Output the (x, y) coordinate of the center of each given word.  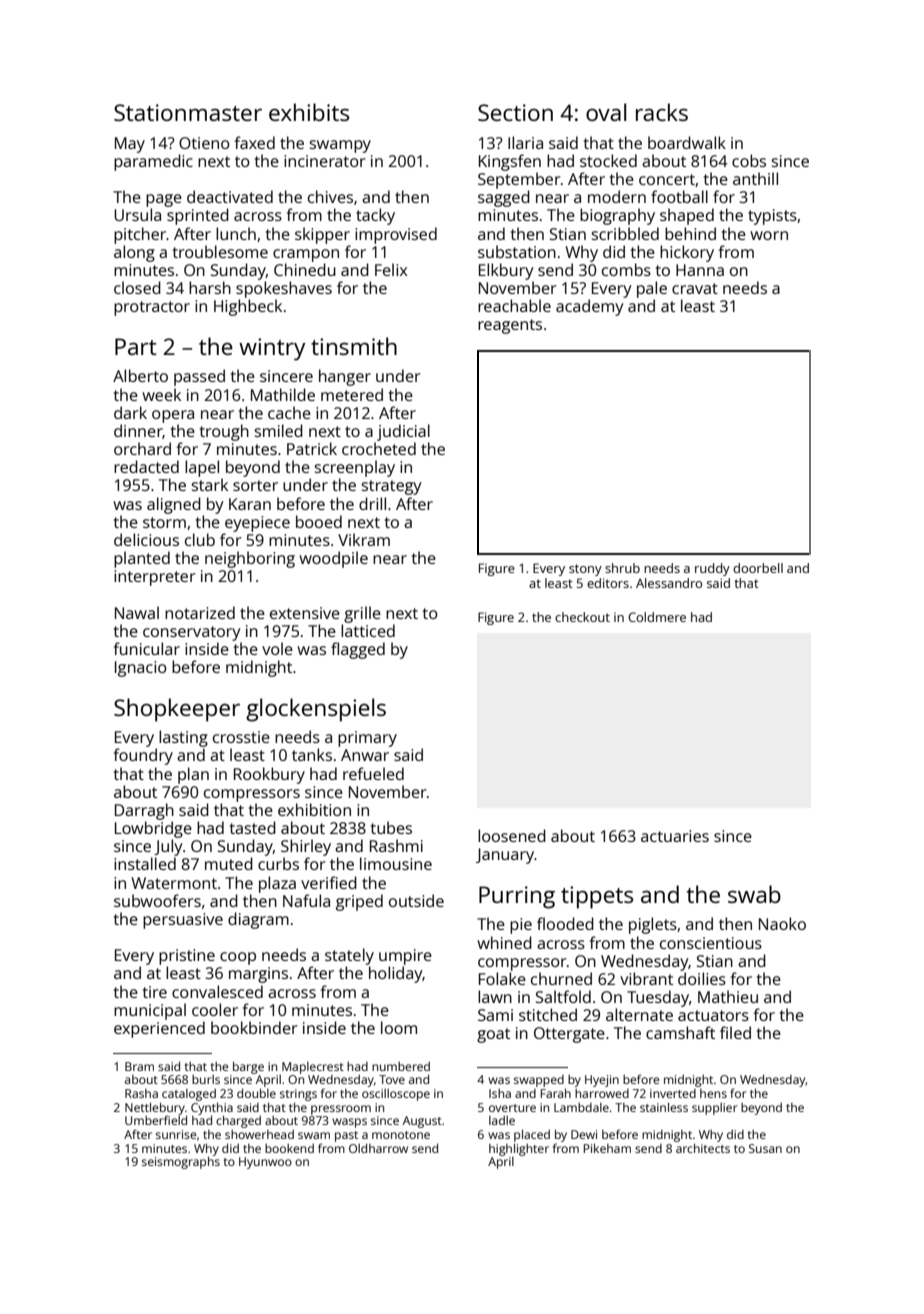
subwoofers (157, 900)
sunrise (176, 1134)
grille (362, 614)
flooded (565, 923)
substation (517, 251)
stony (585, 570)
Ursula (137, 214)
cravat (695, 288)
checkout (582, 617)
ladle (502, 1120)
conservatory (192, 633)
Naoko (782, 923)
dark (130, 412)
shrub (622, 568)
